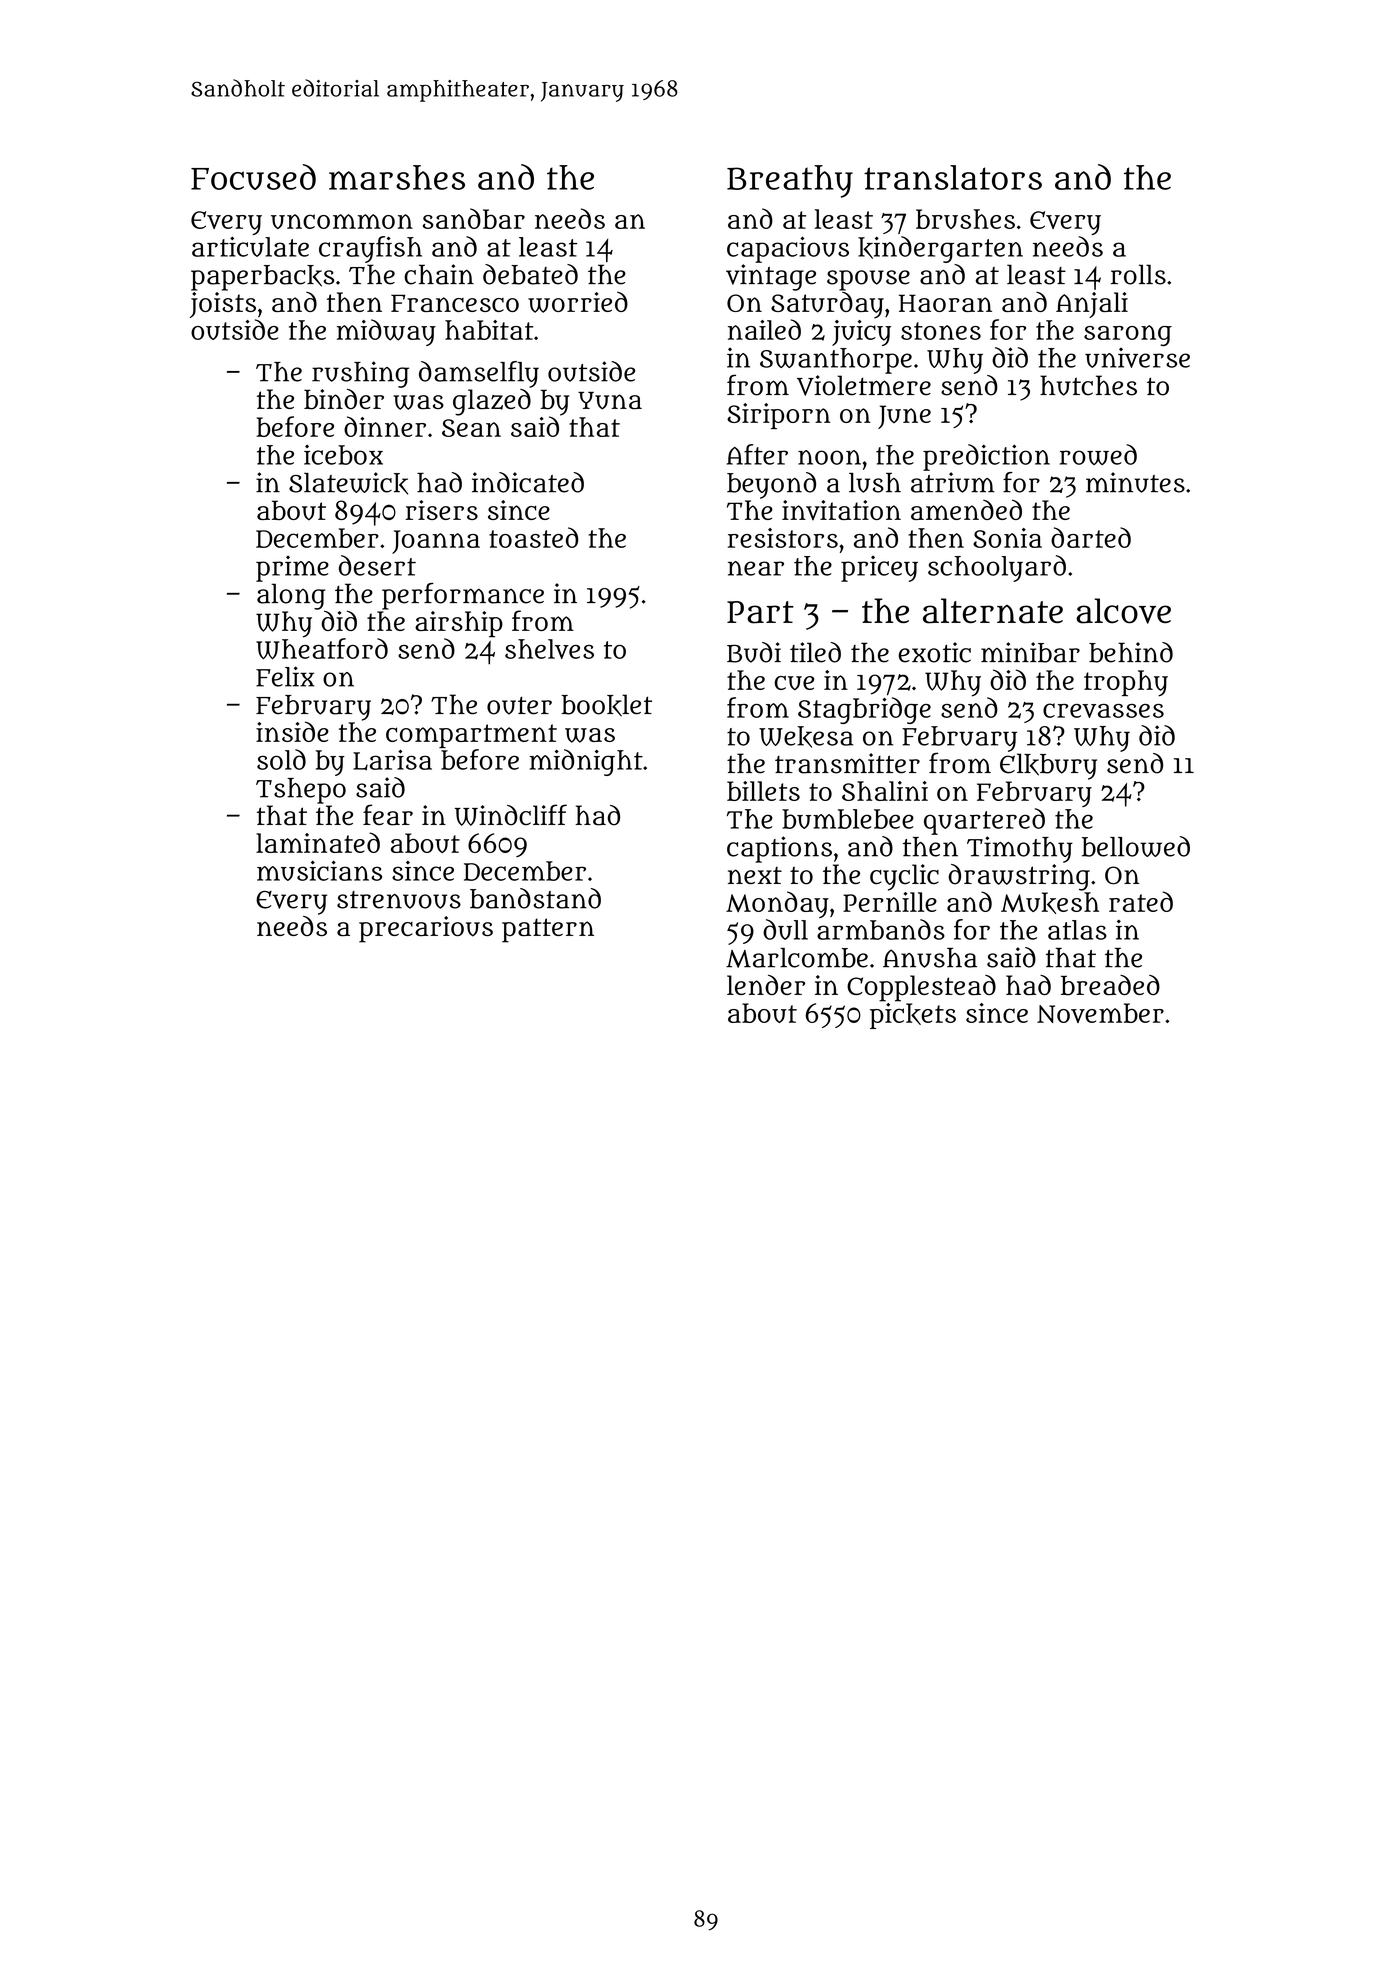 The height and width of the screenshot is (1969, 1386). I want to click on marshes, so click(397, 177).
